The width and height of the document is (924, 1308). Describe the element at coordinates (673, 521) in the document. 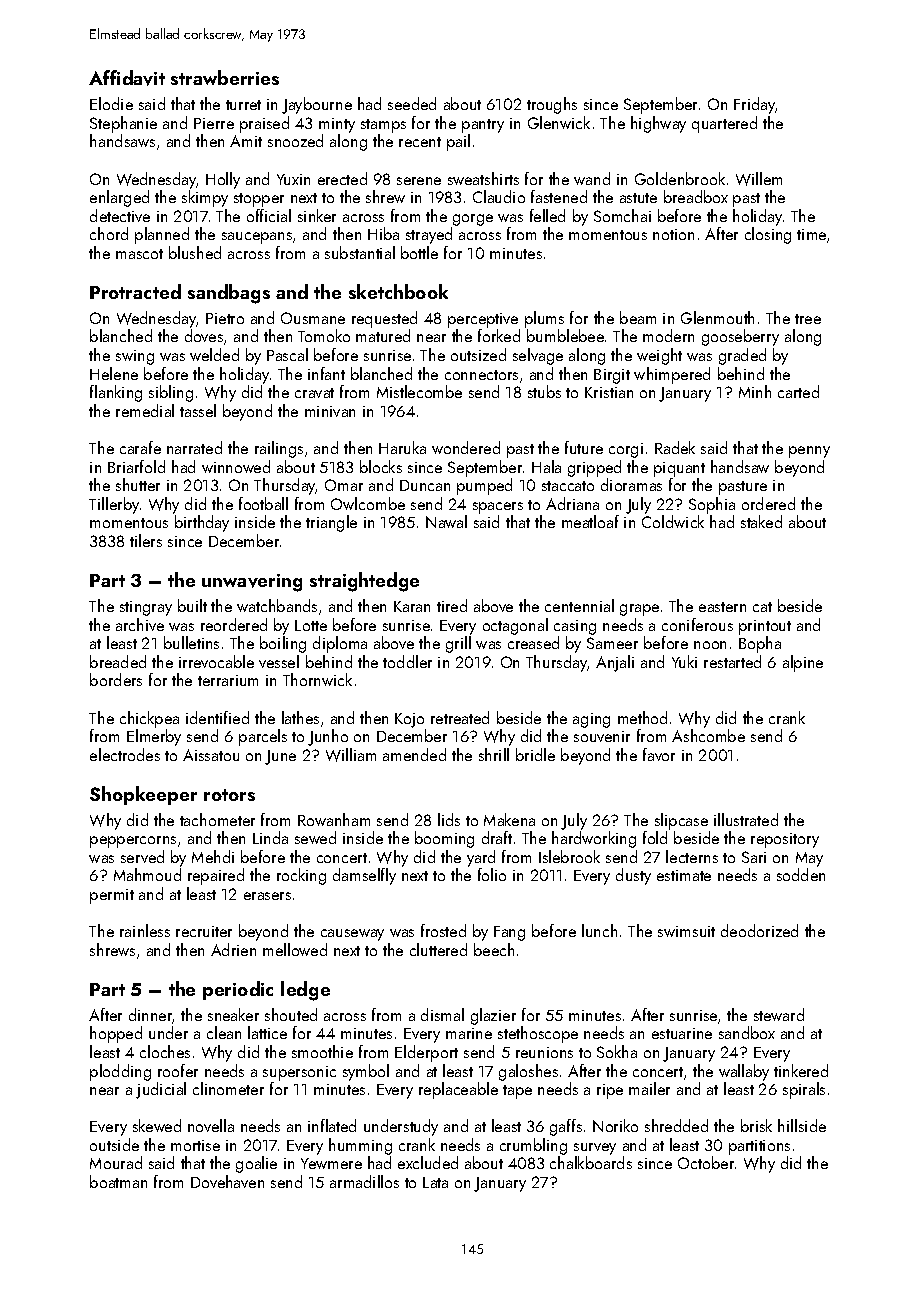

I see `Coldwick` at that location.
